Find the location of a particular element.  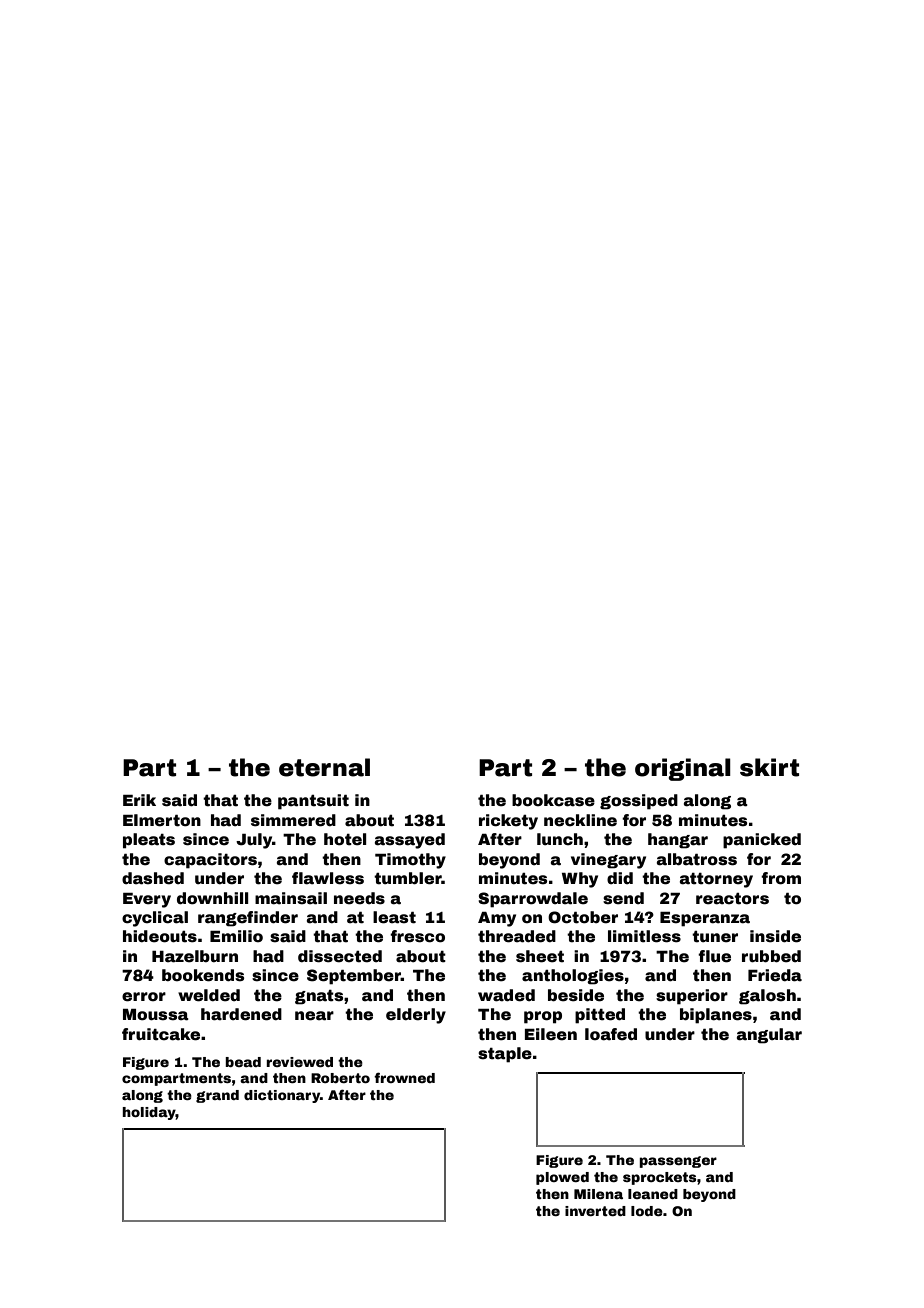

skirt is located at coordinates (769, 767).
